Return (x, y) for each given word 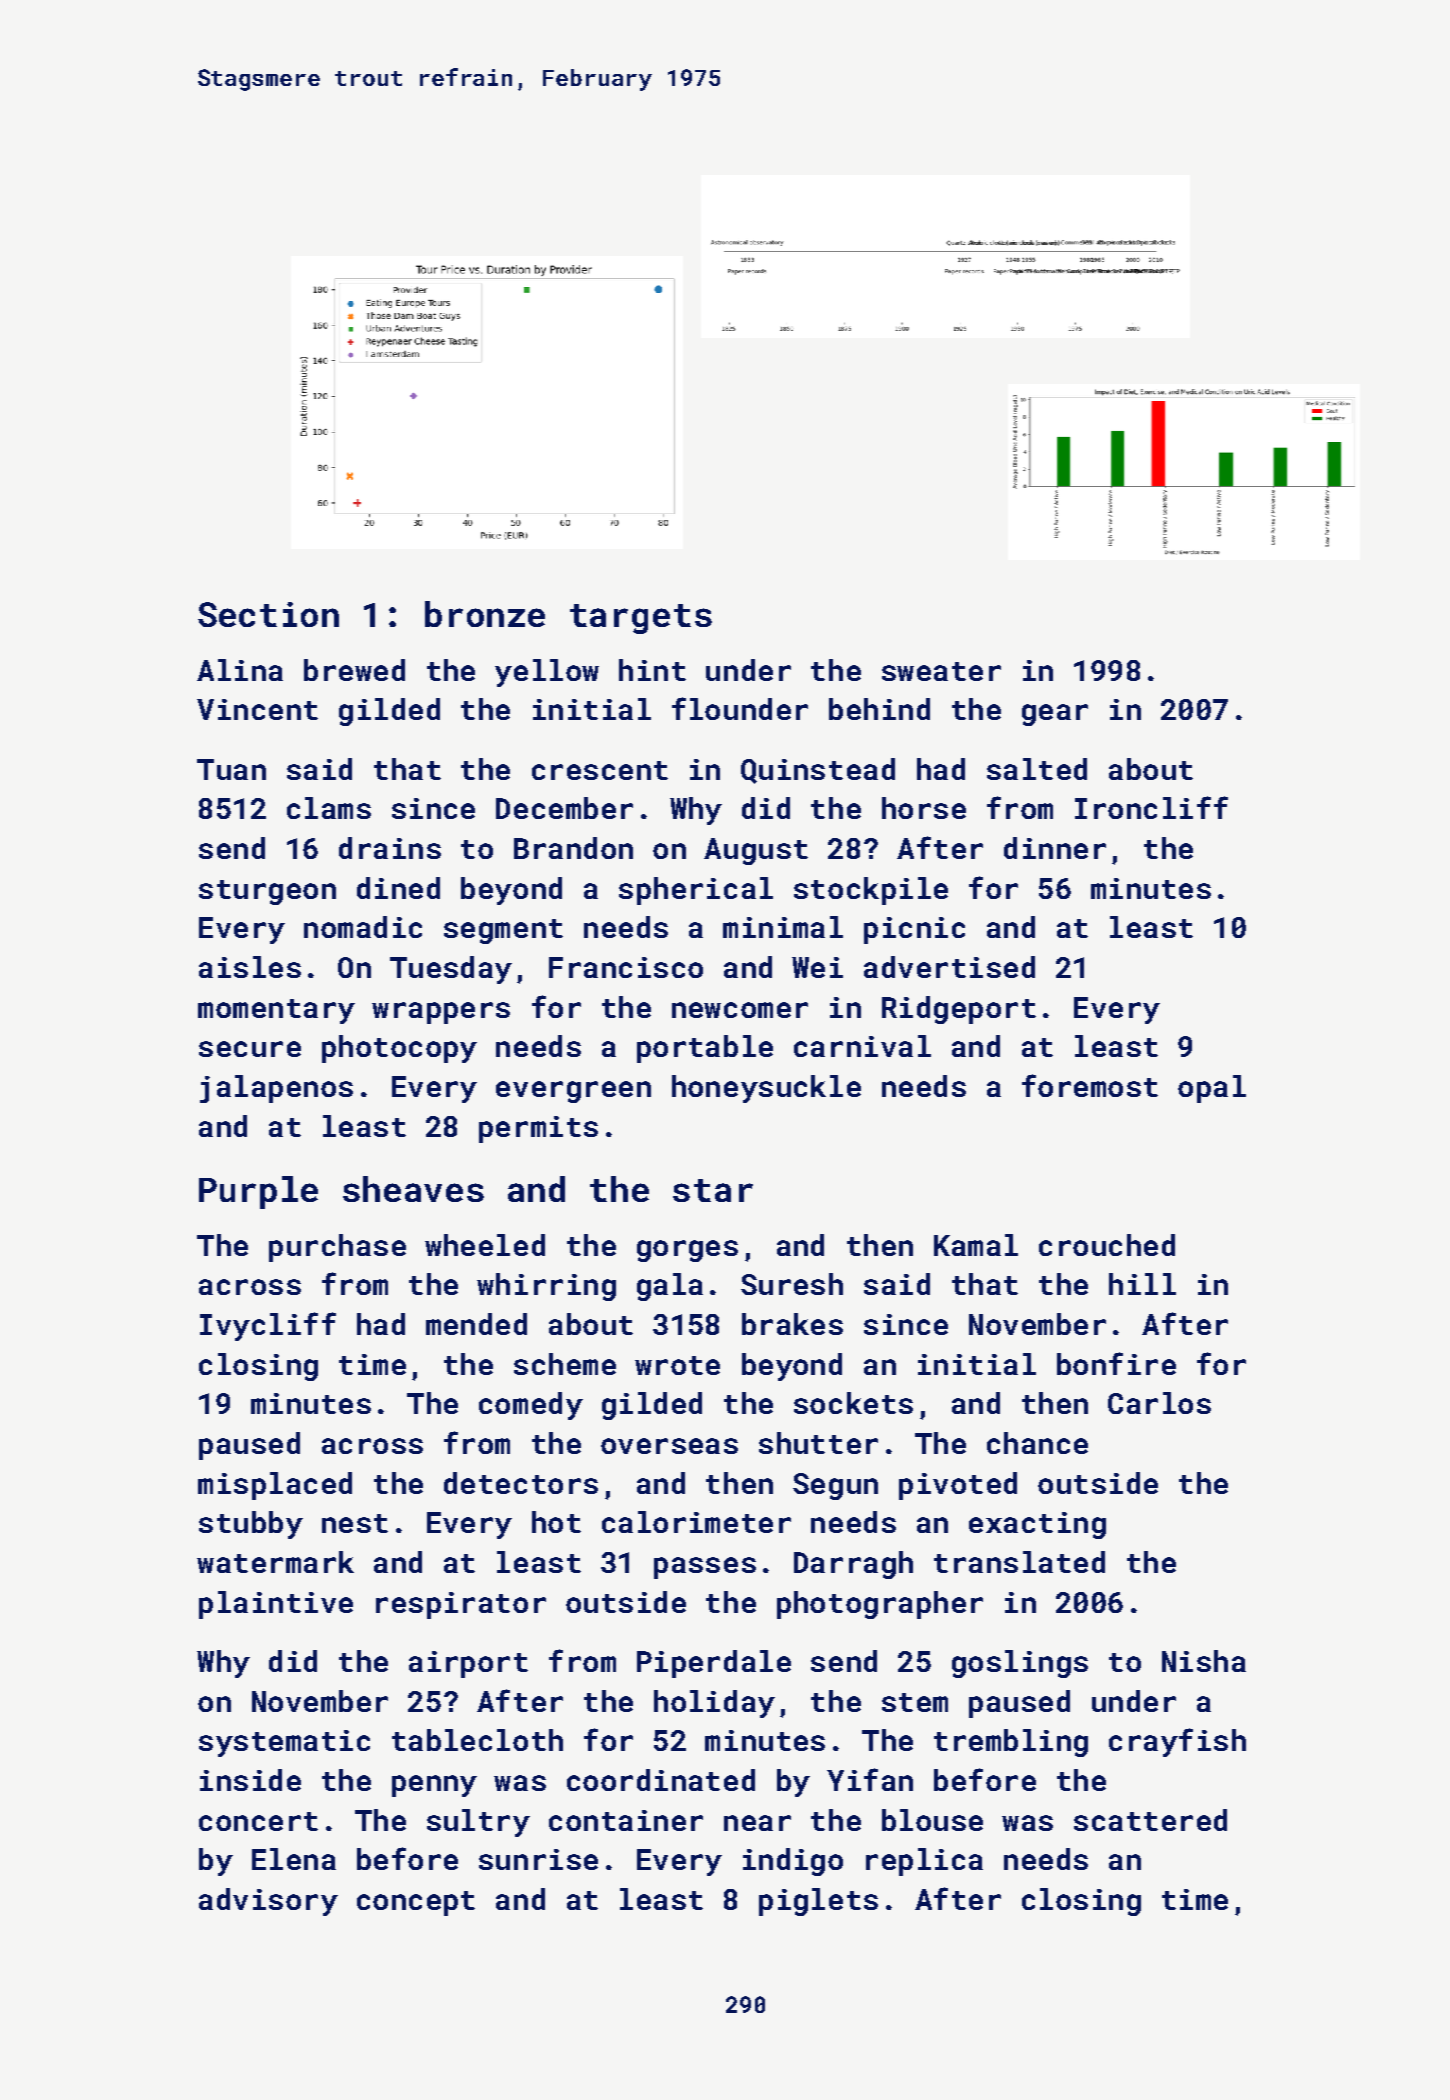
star (713, 1190)
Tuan (231, 769)
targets (641, 619)
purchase (337, 1248)
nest (355, 1523)
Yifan (870, 1779)
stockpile (871, 891)
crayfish (1177, 1742)
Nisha (1204, 1661)
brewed (354, 670)
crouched (1107, 1245)
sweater (941, 671)
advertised (949, 967)
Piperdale (714, 1664)
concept (416, 1903)
